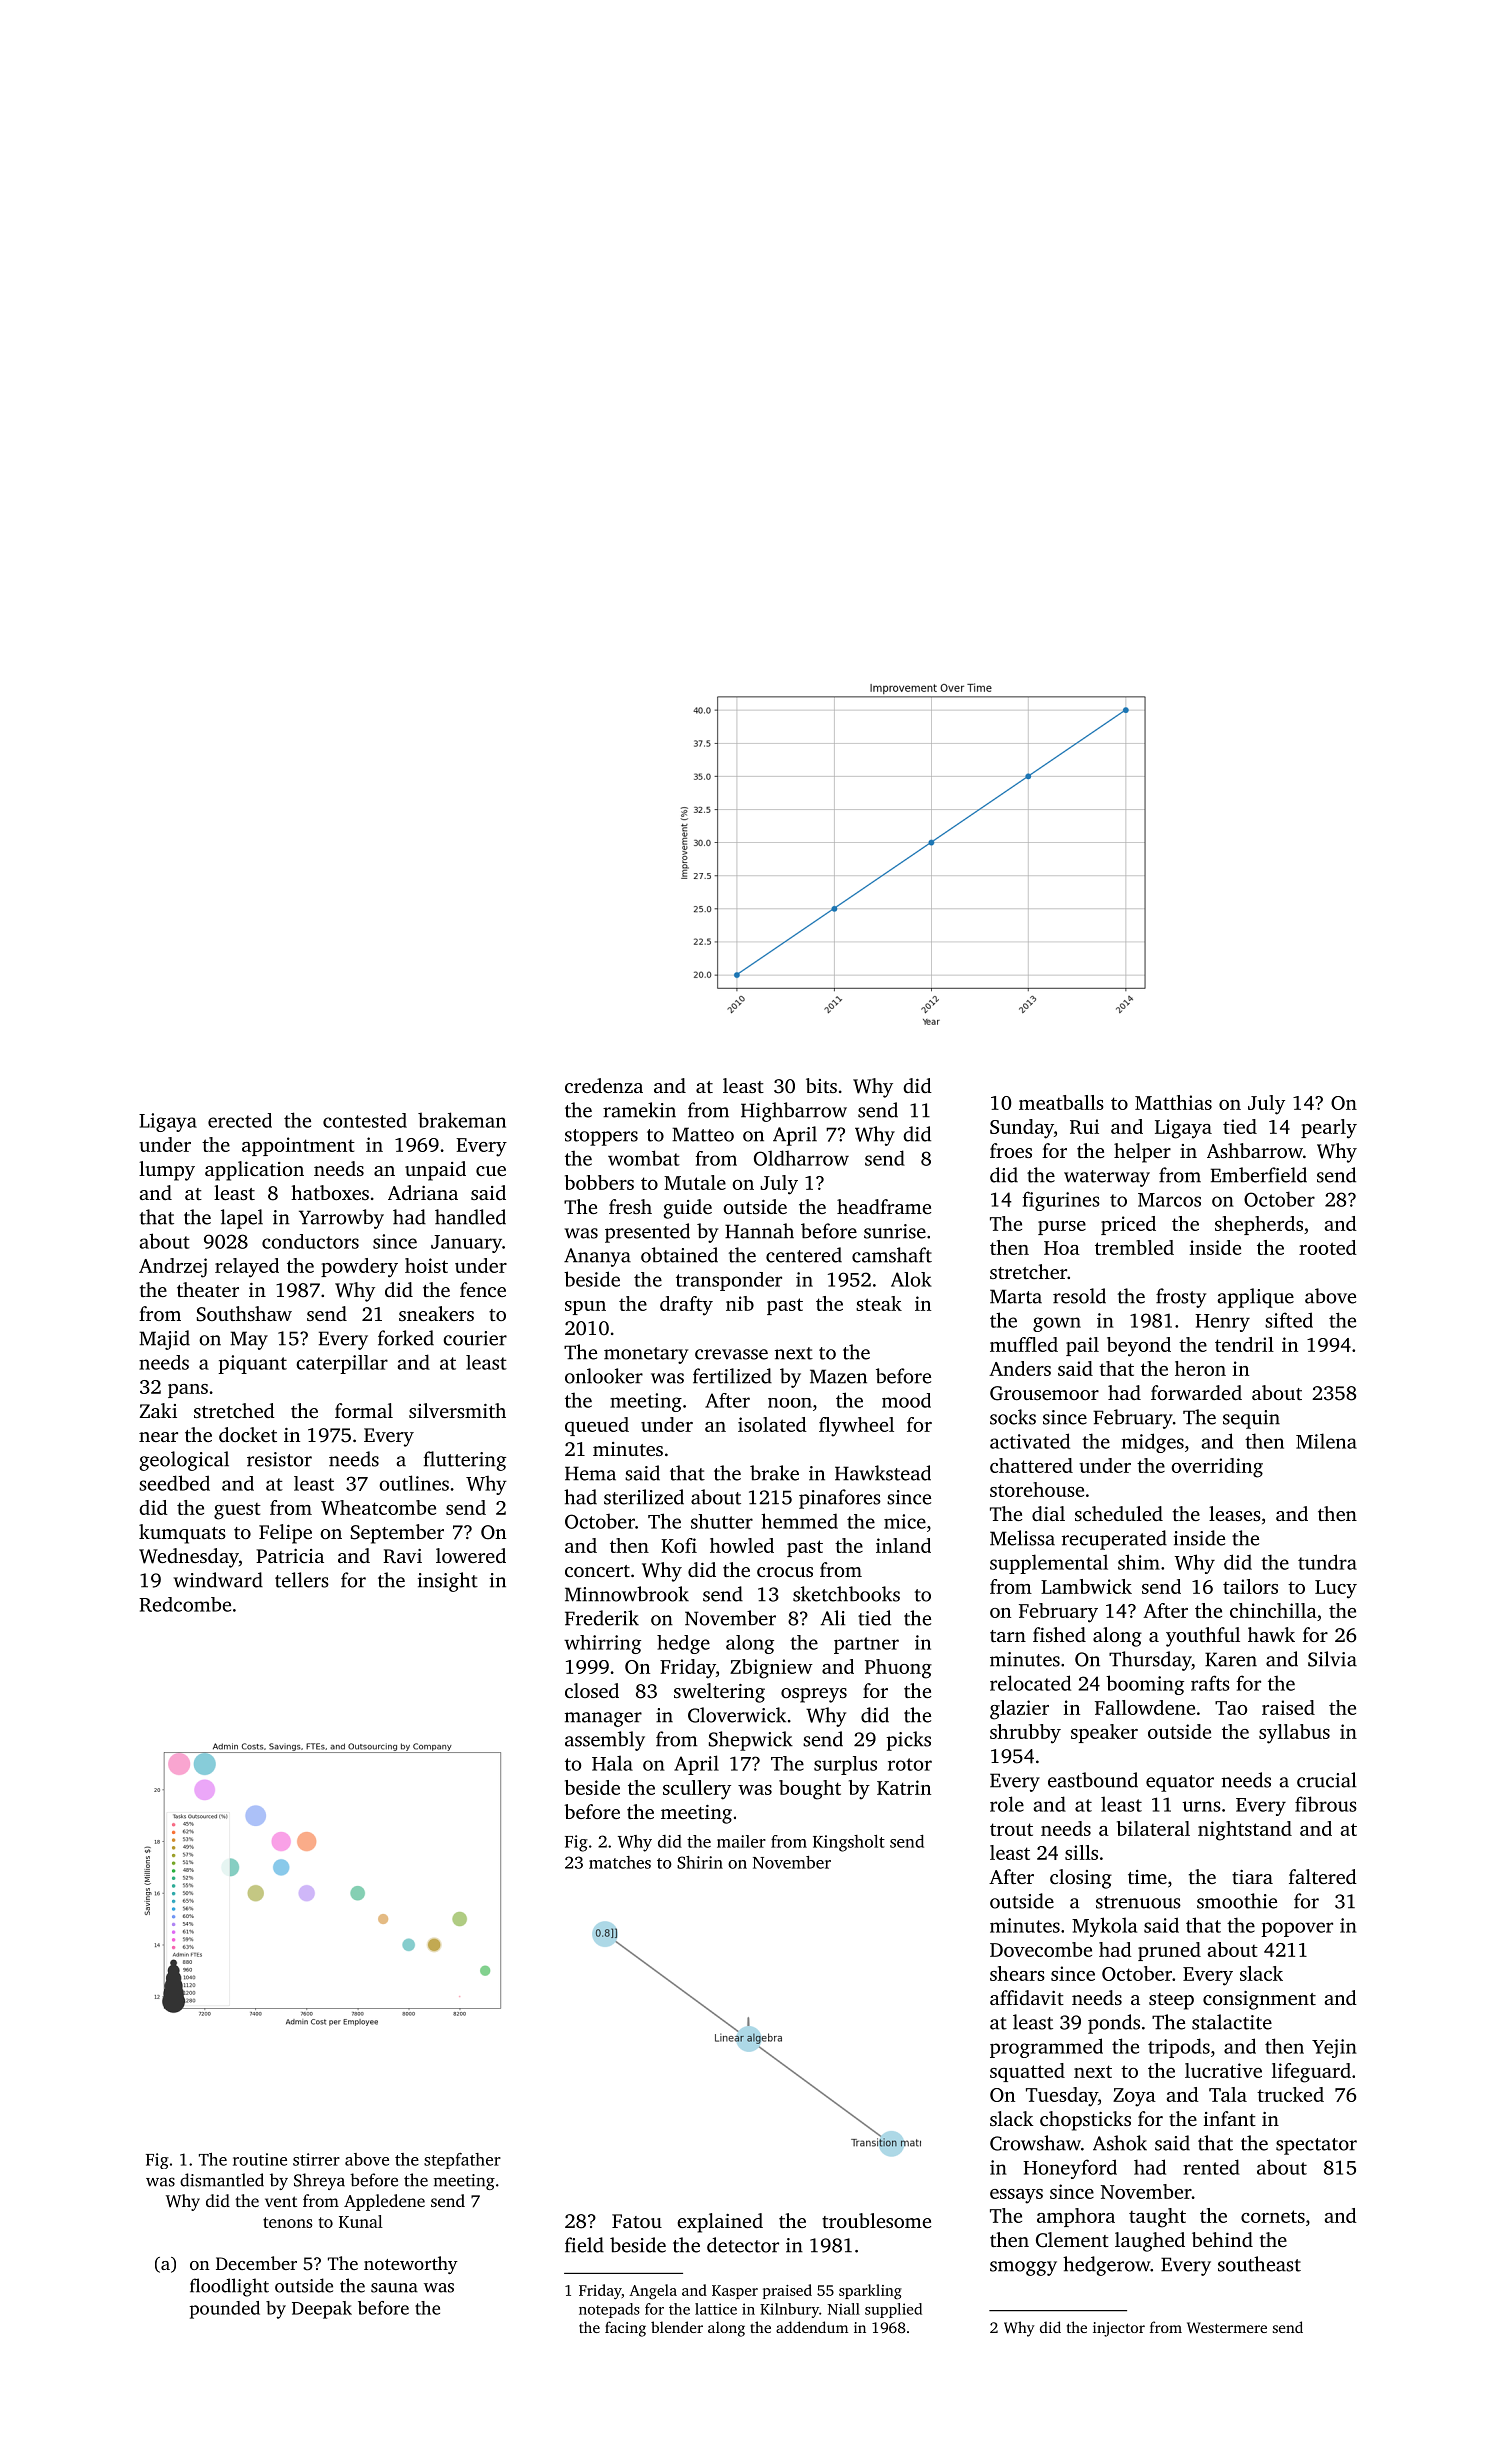  Describe the element at coordinates (174, 1483) in the screenshot. I see `seedbed` at that location.
